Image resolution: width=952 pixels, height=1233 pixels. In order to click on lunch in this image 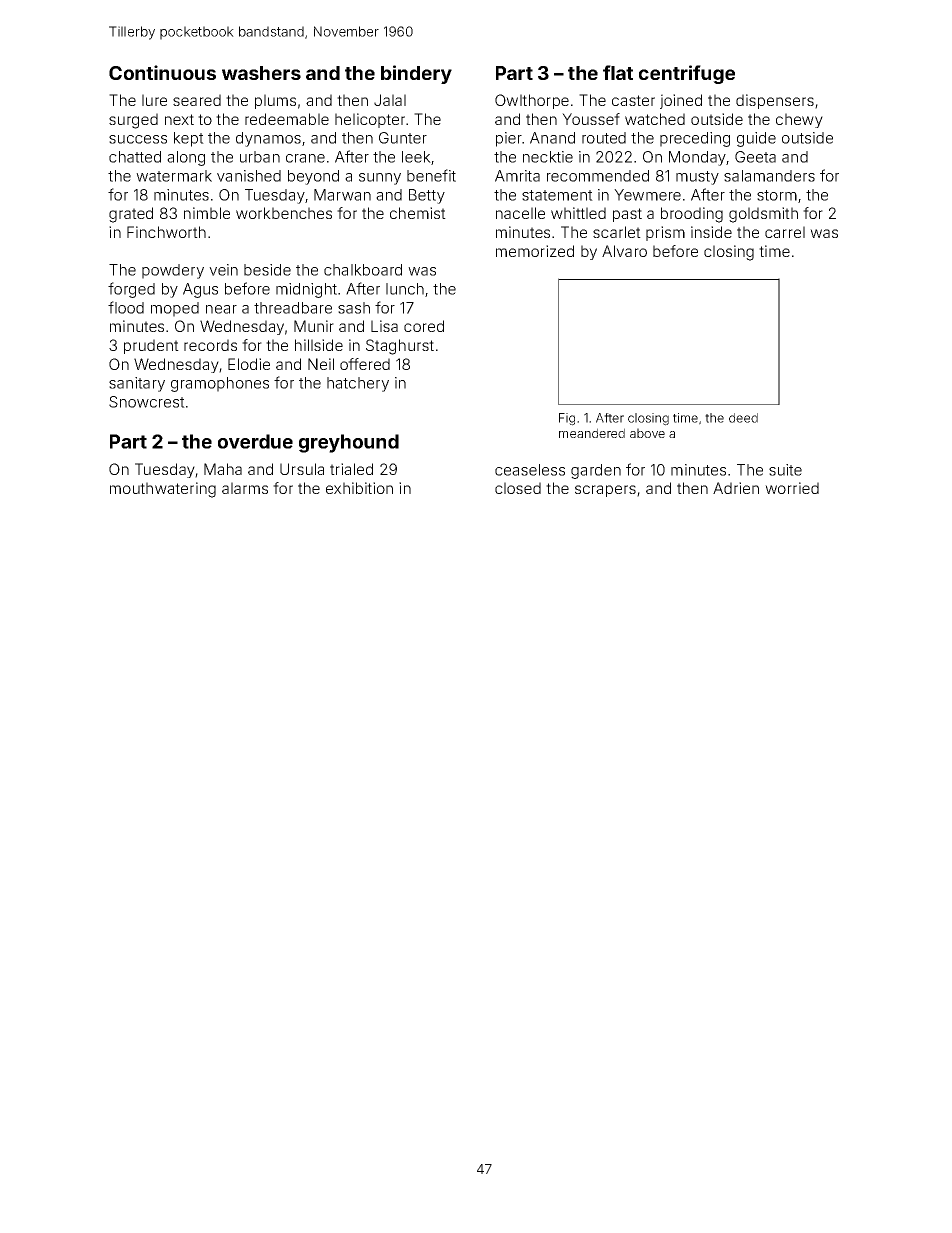, I will do `click(405, 289)`.
